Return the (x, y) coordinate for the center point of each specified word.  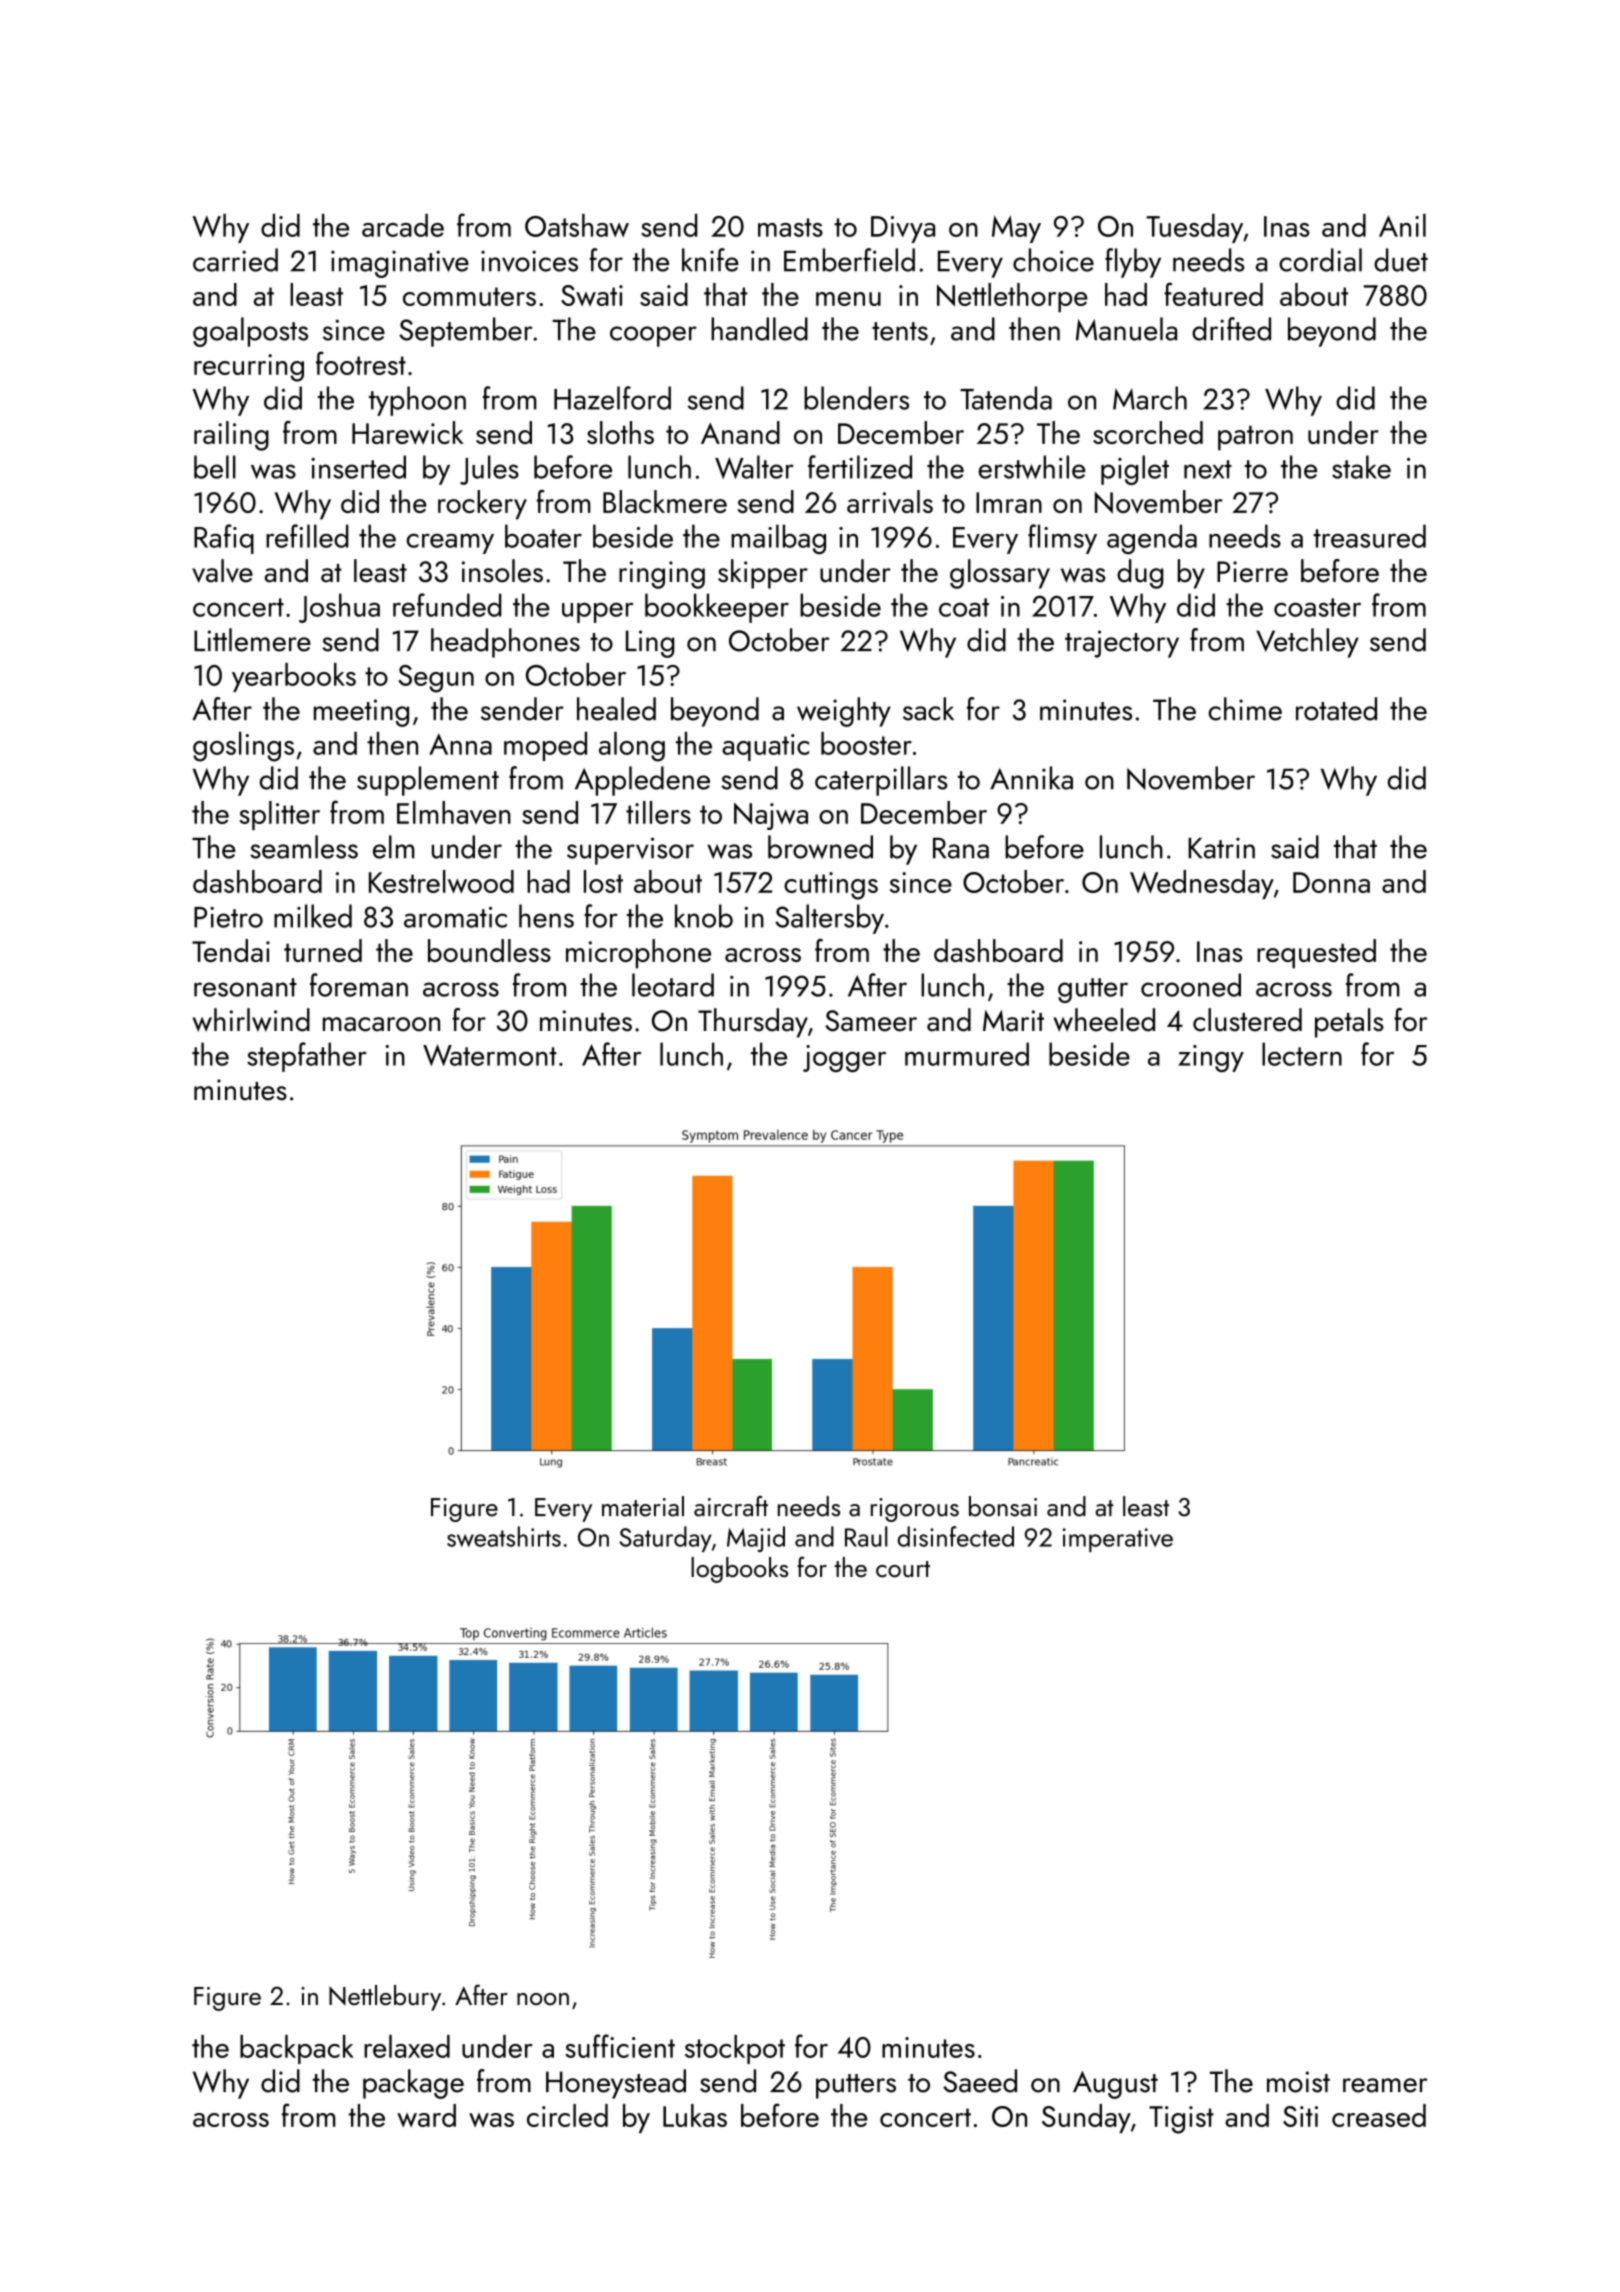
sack (928, 709)
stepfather (307, 1057)
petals (1349, 1023)
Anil (1402, 225)
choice (1053, 260)
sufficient (620, 2046)
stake (1361, 467)
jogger (844, 1058)
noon (543, 1999)
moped (545, 746)
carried (235, 260)
